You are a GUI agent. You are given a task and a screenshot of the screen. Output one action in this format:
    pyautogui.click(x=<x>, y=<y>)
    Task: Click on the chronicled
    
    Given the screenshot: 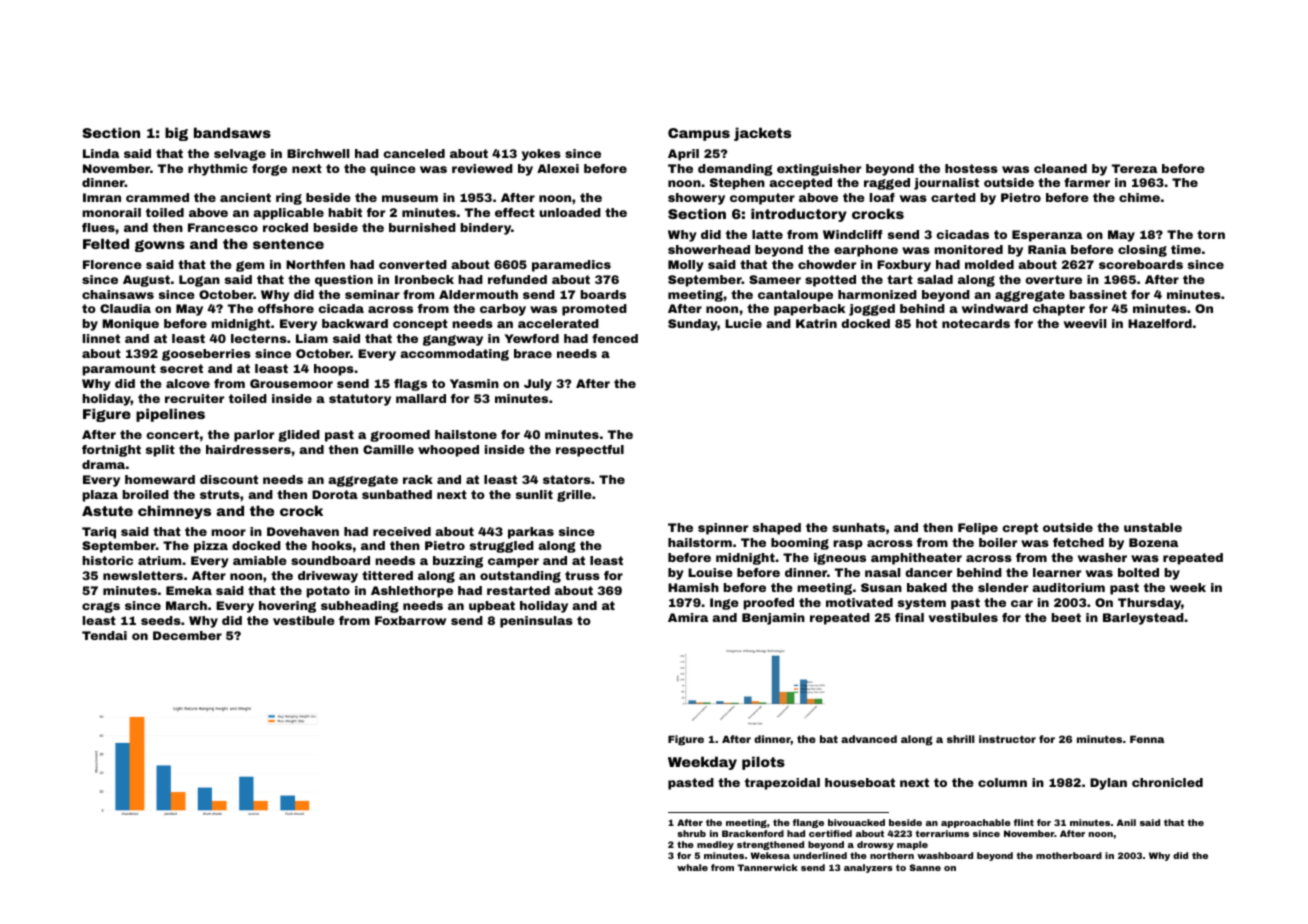 What is the action you would take?
    pyautogui.click(x=1167, y=782)
